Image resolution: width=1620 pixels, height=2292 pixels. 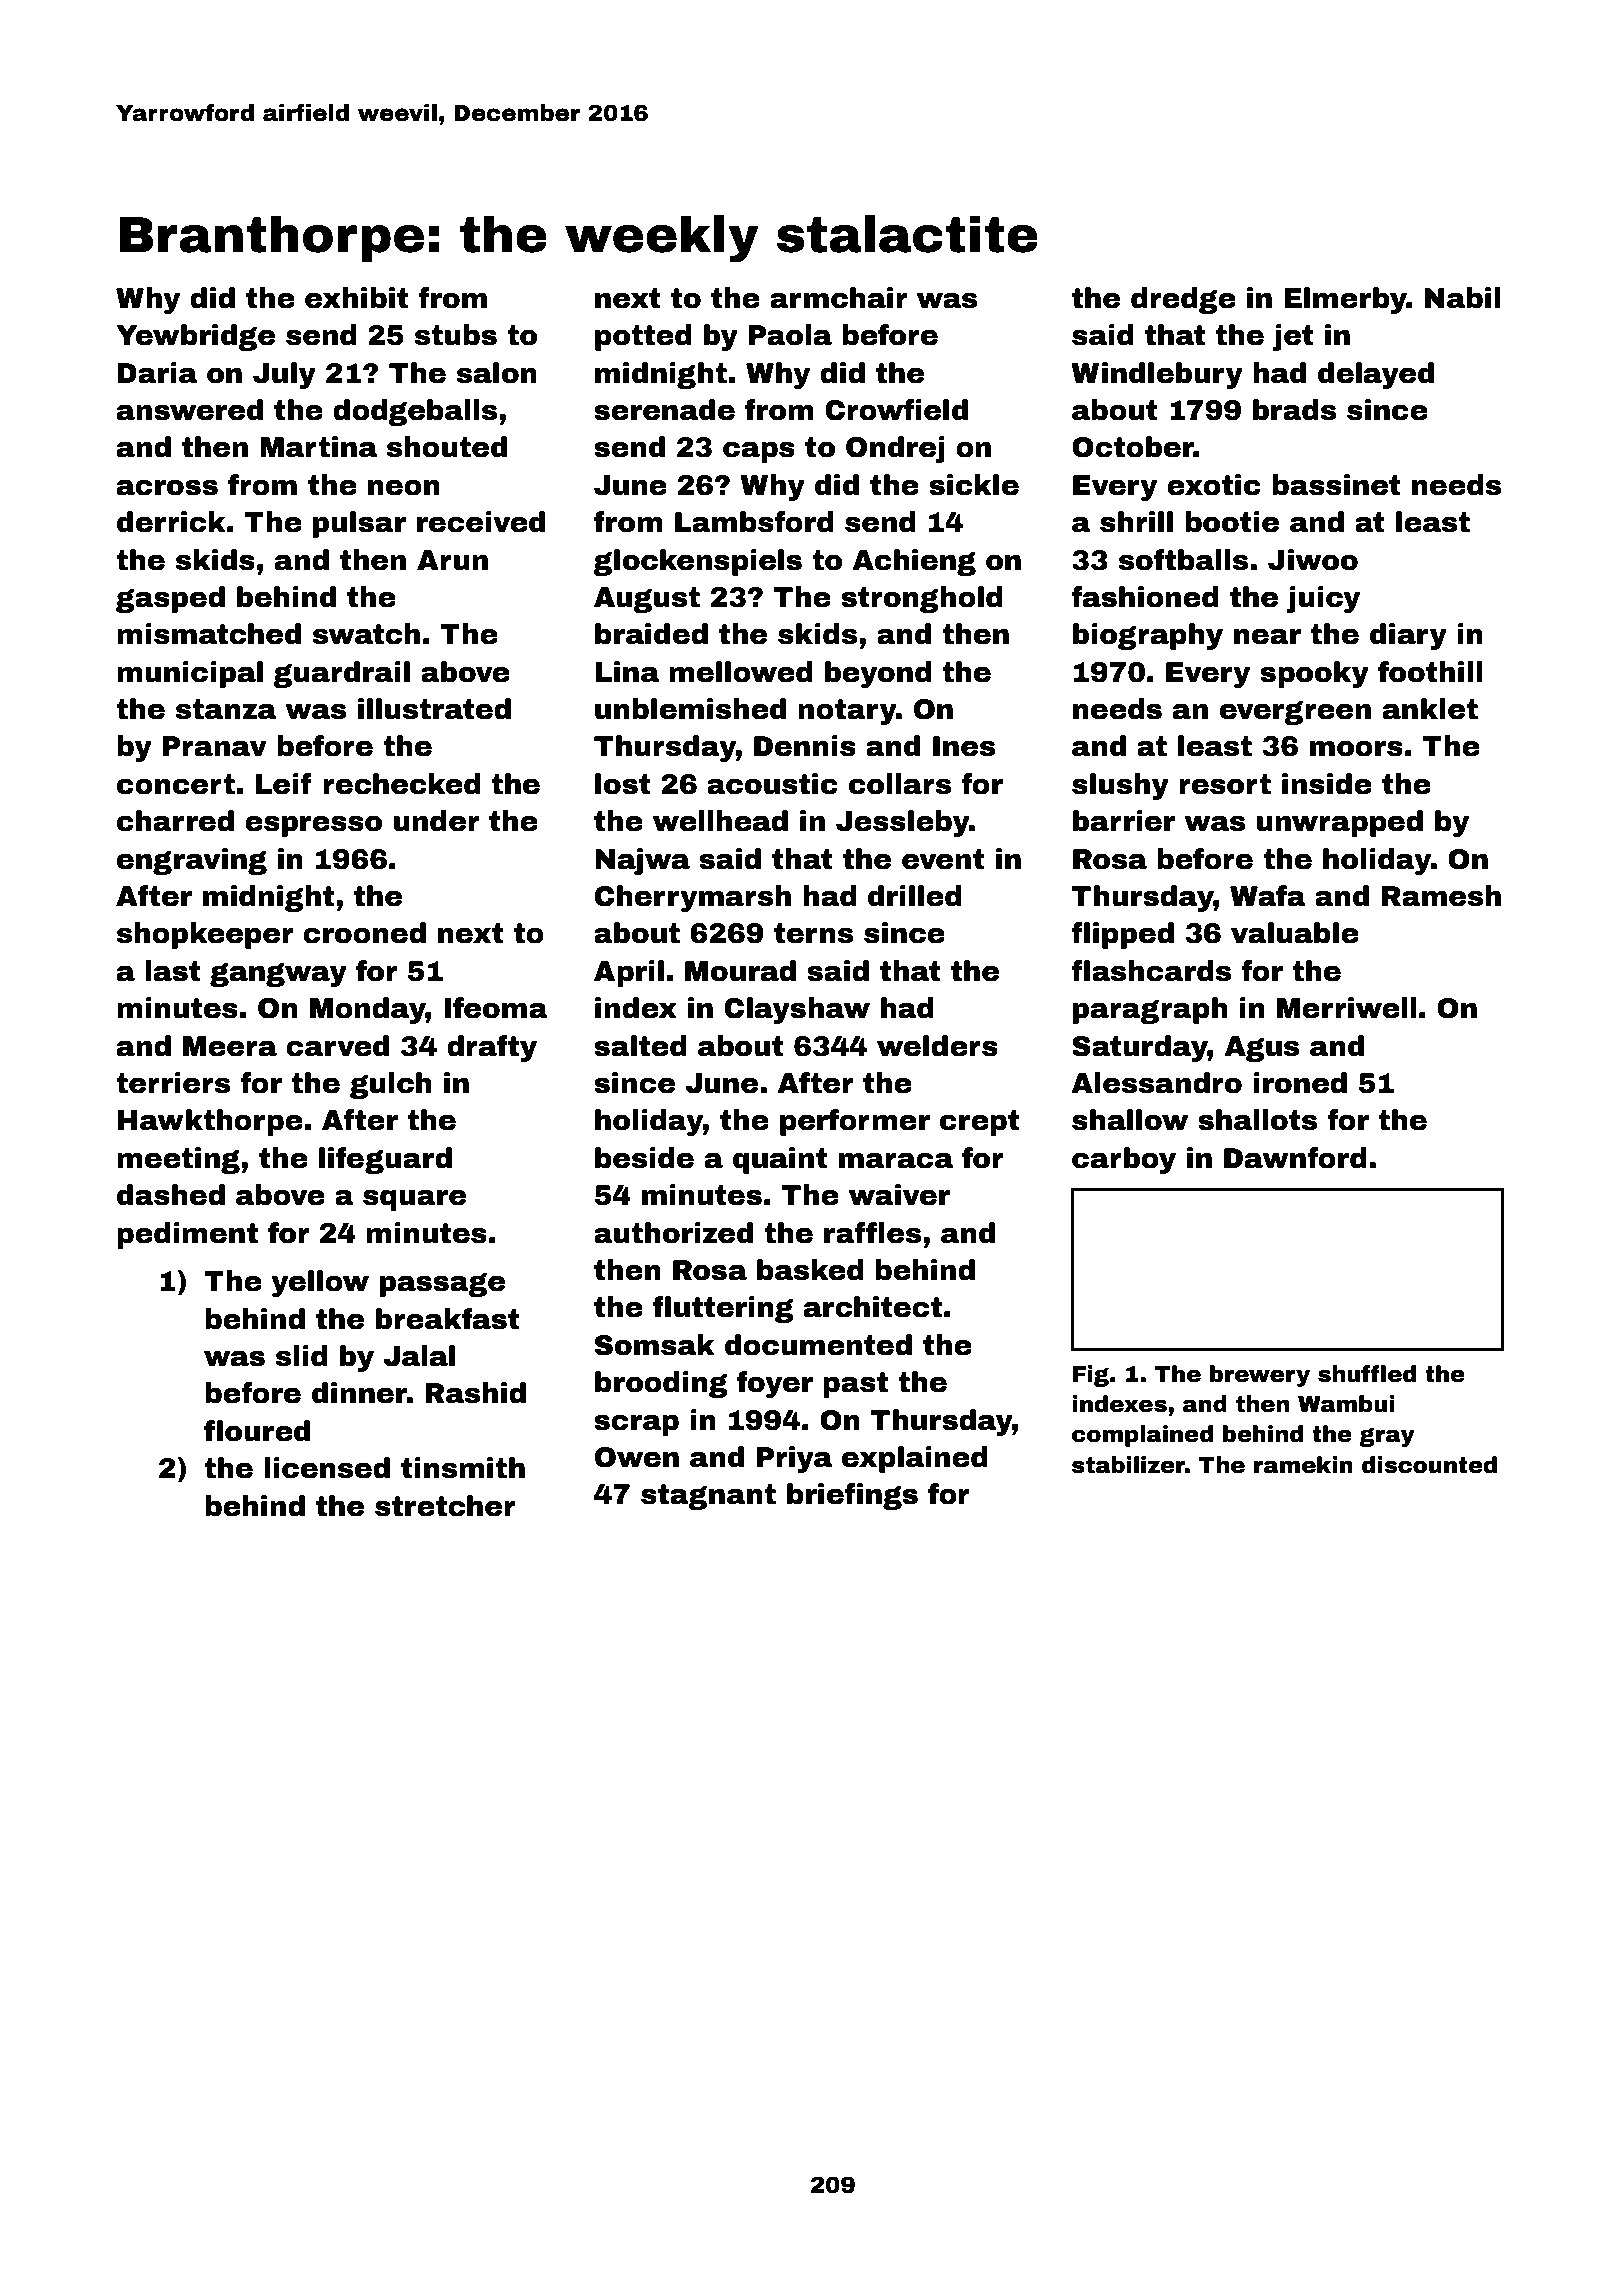 I want to click on authorized, so click(x=673, y=1233).
